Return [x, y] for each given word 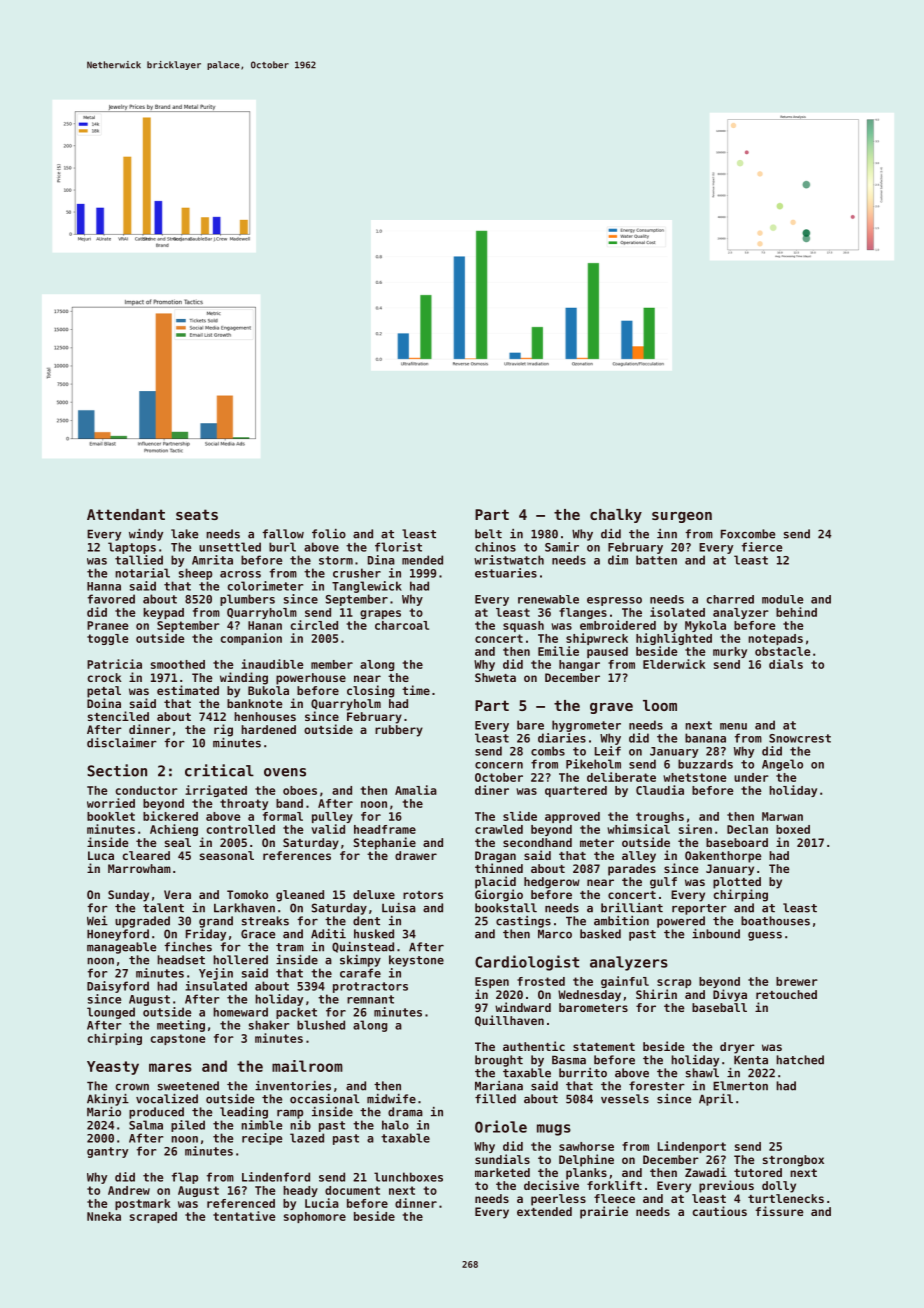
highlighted [674, 639]
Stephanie [385, 843]
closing [370, 691]
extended [544, 1211]
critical [219, 770]
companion [251, 639]
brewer [797, 981]
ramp [290, 1114]
